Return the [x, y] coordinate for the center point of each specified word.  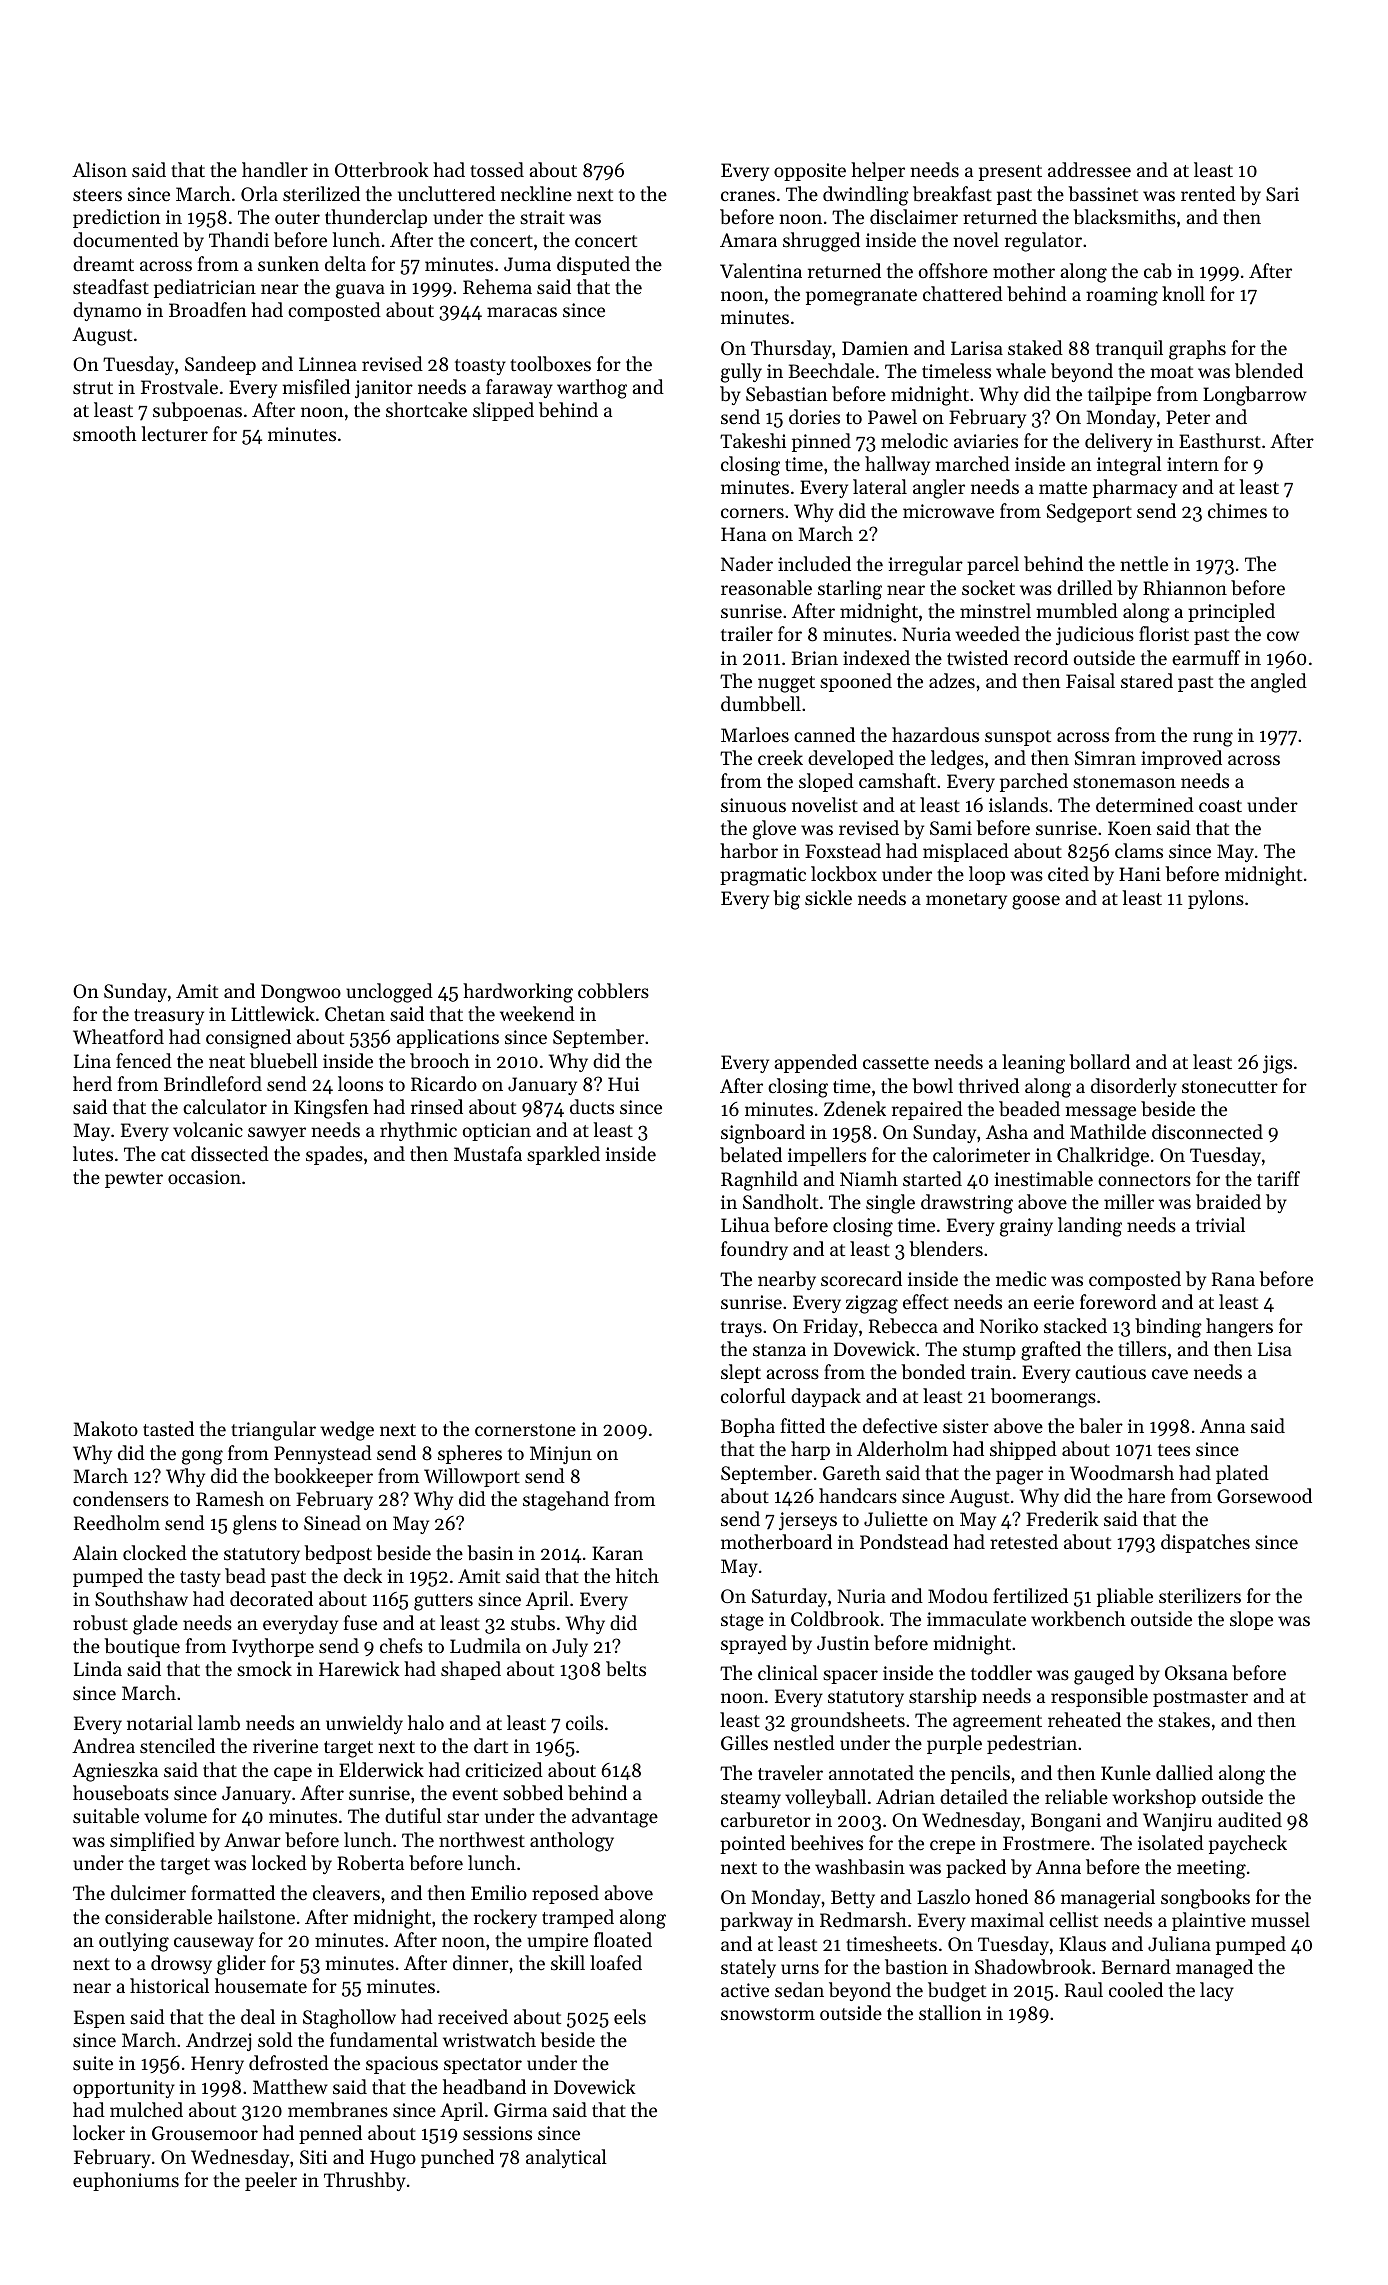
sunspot [1018, 738]
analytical [566, 2158]
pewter [134, 1180]
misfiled [316, 386]
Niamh [869, 1178]
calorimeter [981, 1154]
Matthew [290, 2086]
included [814, 563]
